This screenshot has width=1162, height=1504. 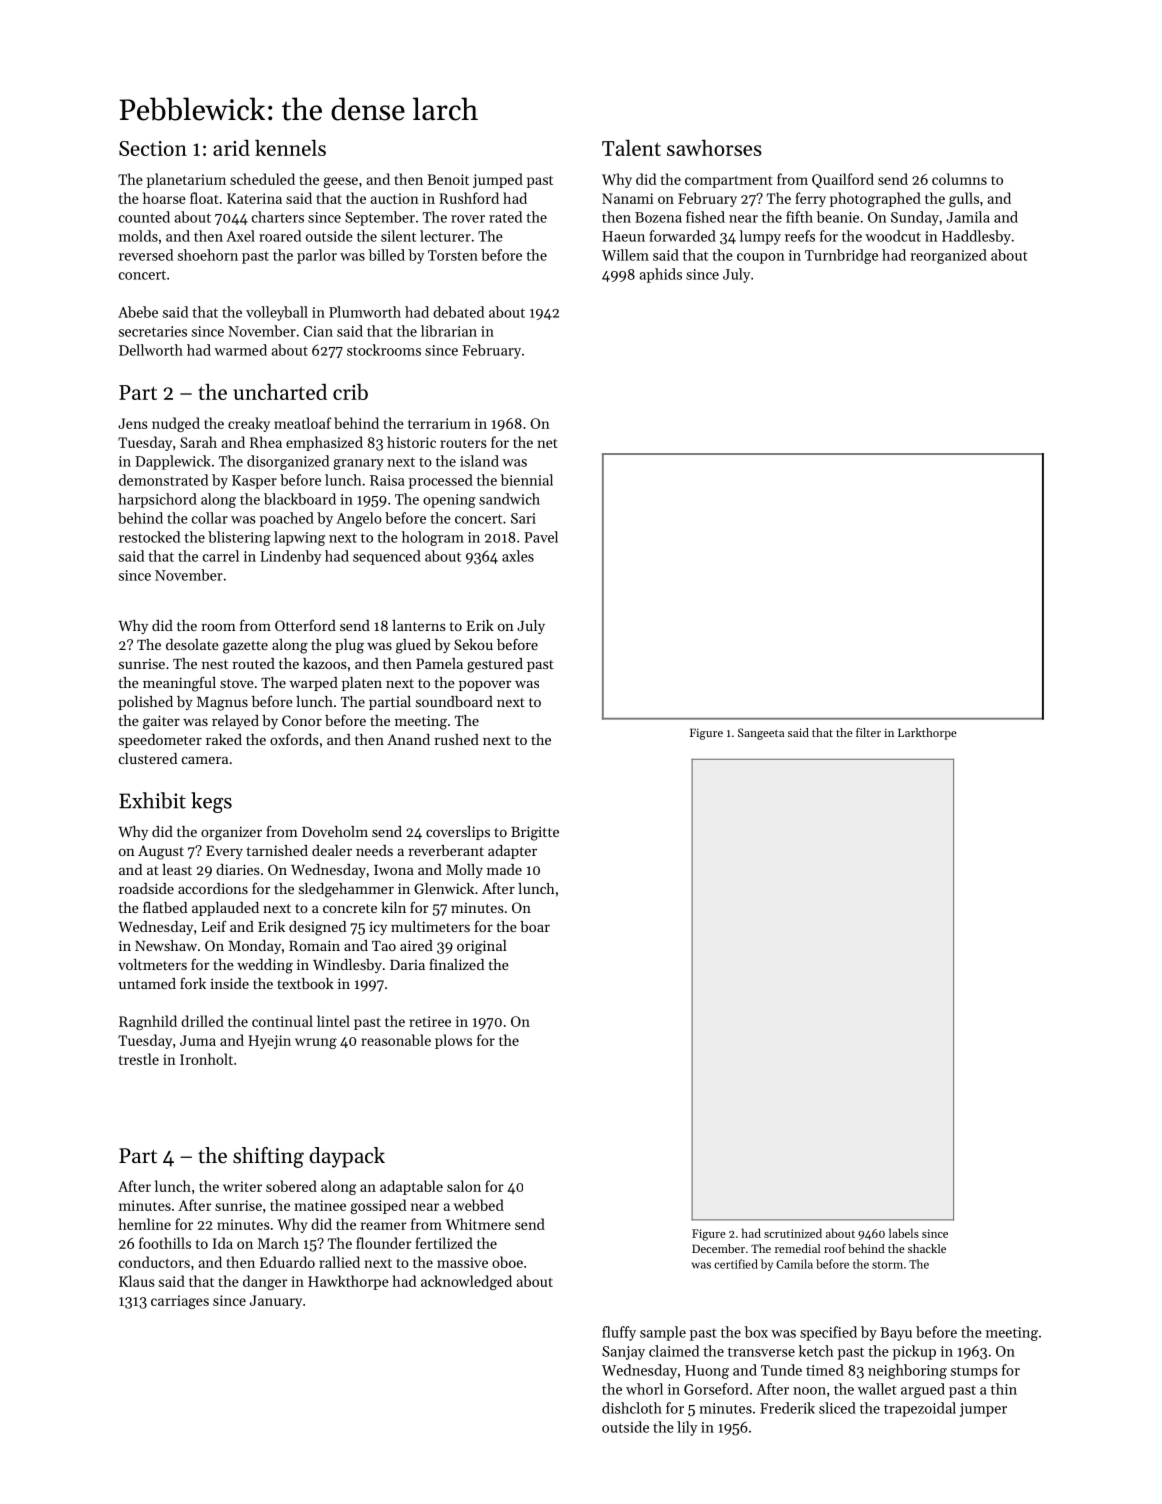 I want to click on arid, so click(x=231, y=148).
